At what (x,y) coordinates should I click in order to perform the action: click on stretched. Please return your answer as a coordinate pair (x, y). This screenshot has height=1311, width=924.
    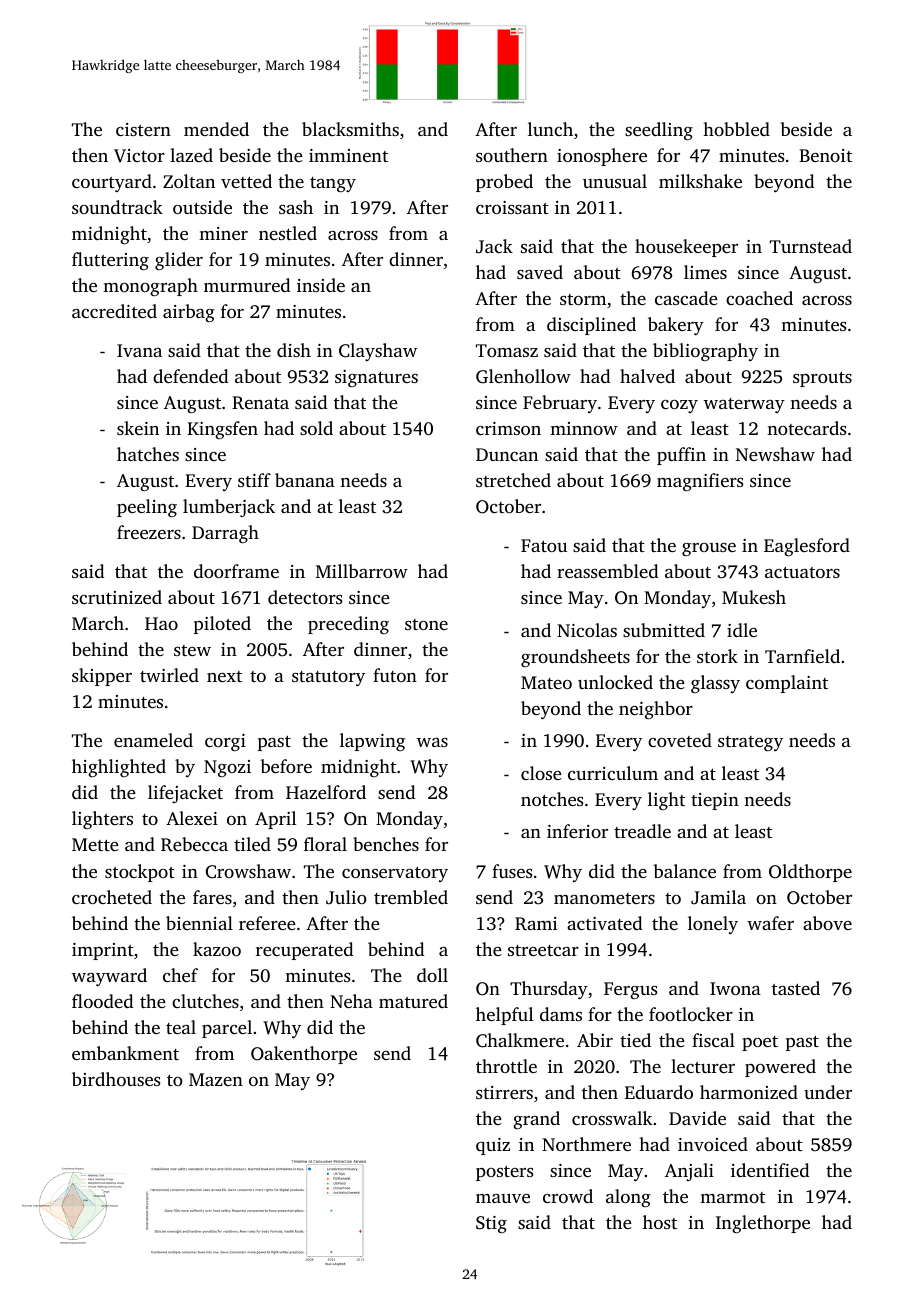
    Looking at the image, I should click on (513, 480).
